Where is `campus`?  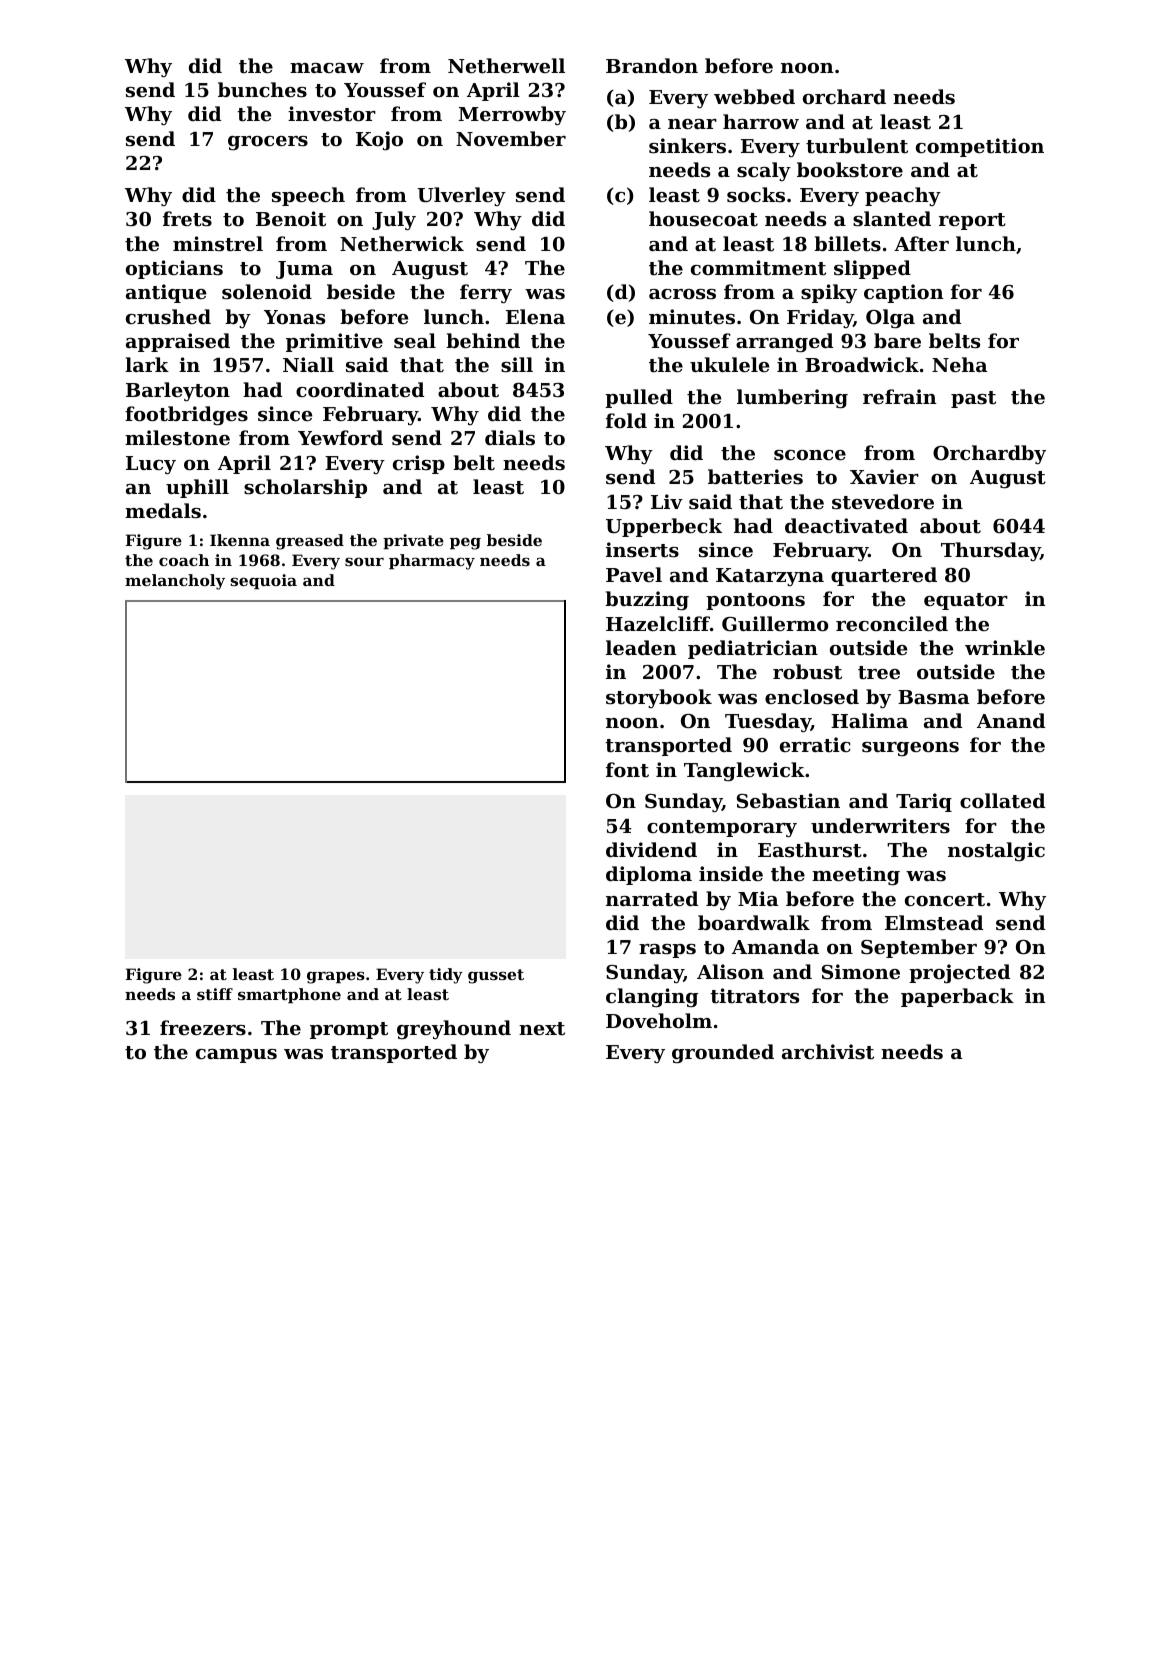
campus is located at coordinates (236, 1056).
